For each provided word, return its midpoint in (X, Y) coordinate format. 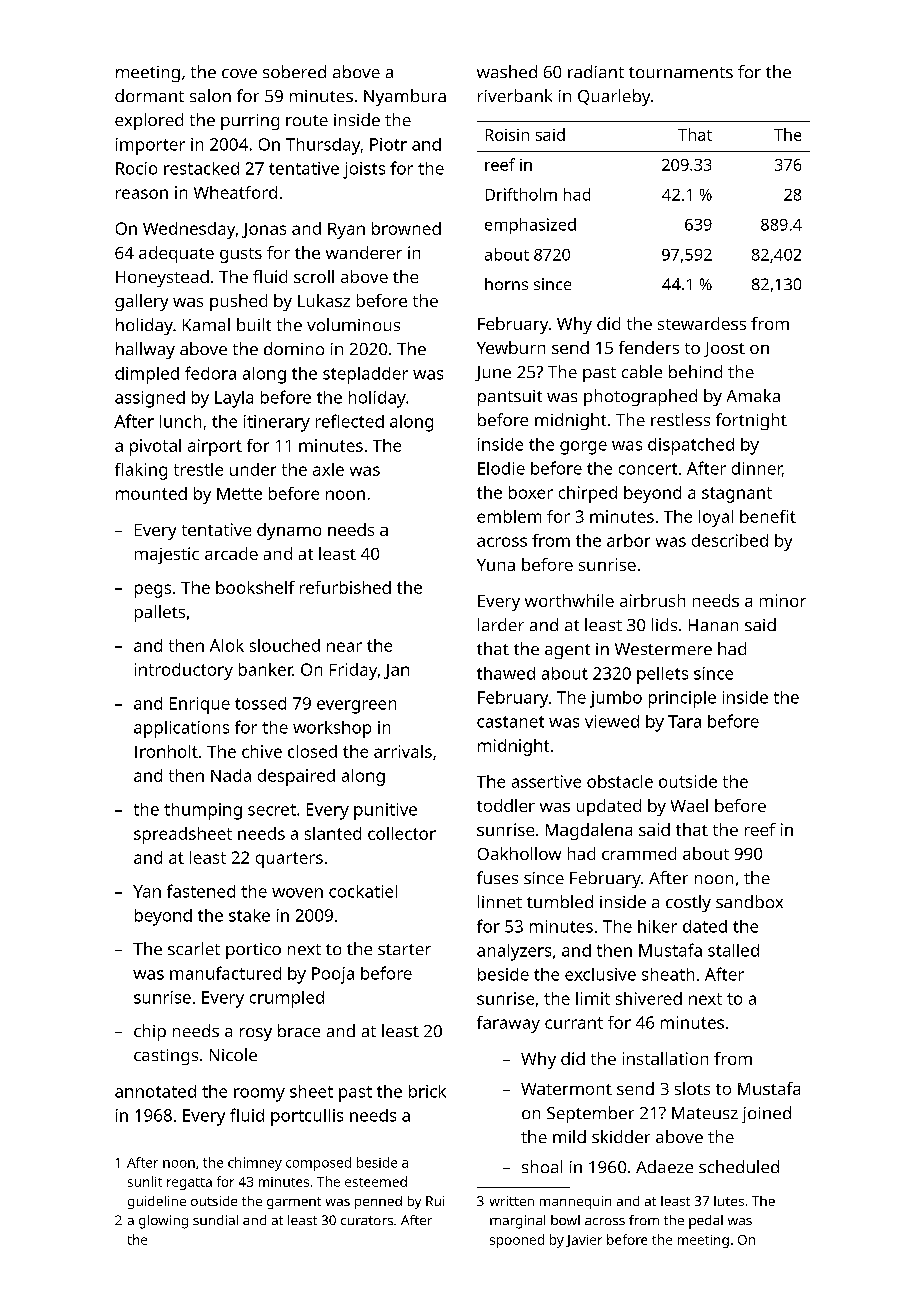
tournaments (681, 72)
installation (665, 1058)
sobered (294, 71)
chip (150, 1032)
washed (507, 71)
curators (367, 1220)
